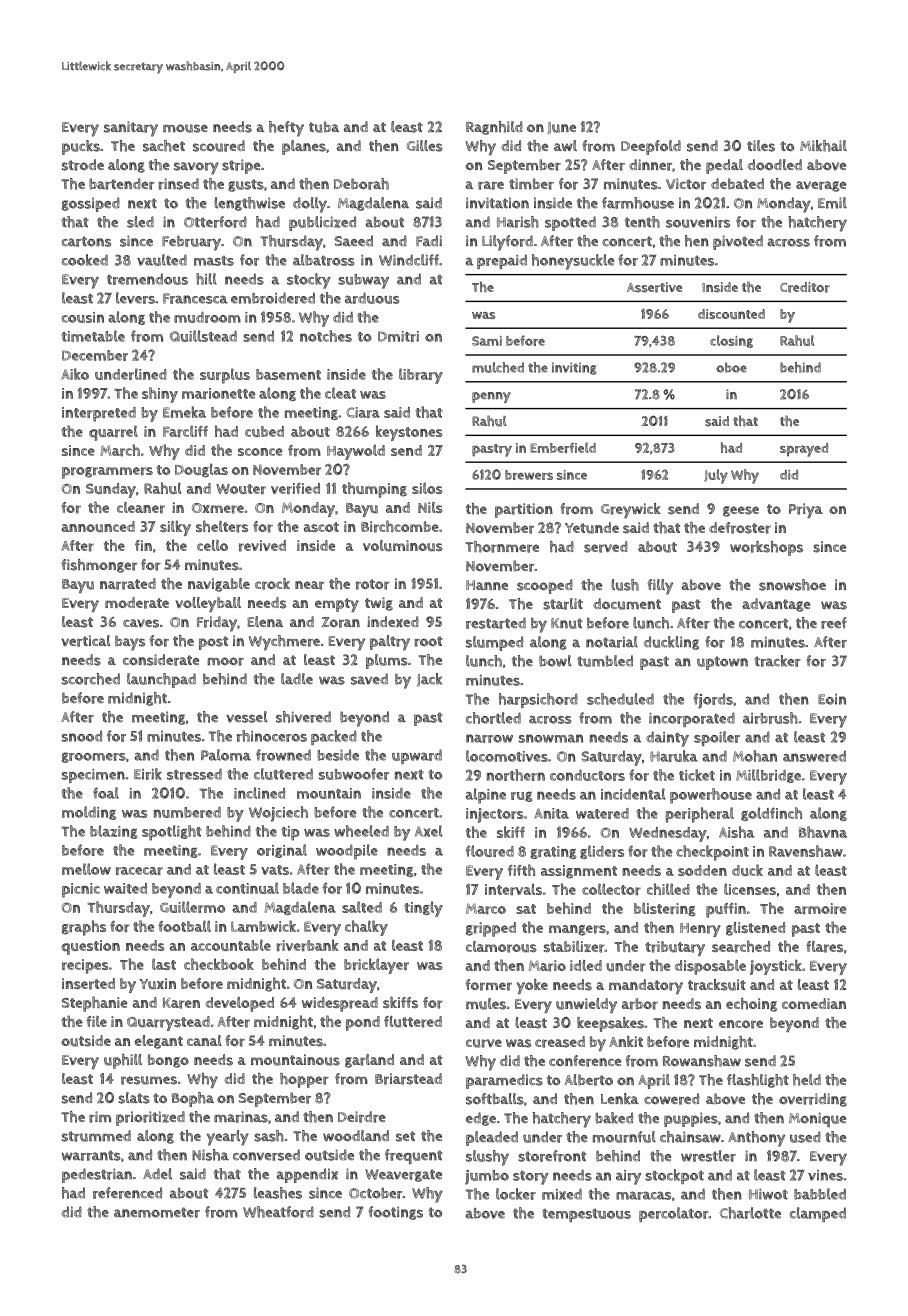 The width and height of the screenshot is (908, 1316). What do you see at coordinates (84, 928) in the screenshot?
I see `graphs` at bounding box center [84, 928].
